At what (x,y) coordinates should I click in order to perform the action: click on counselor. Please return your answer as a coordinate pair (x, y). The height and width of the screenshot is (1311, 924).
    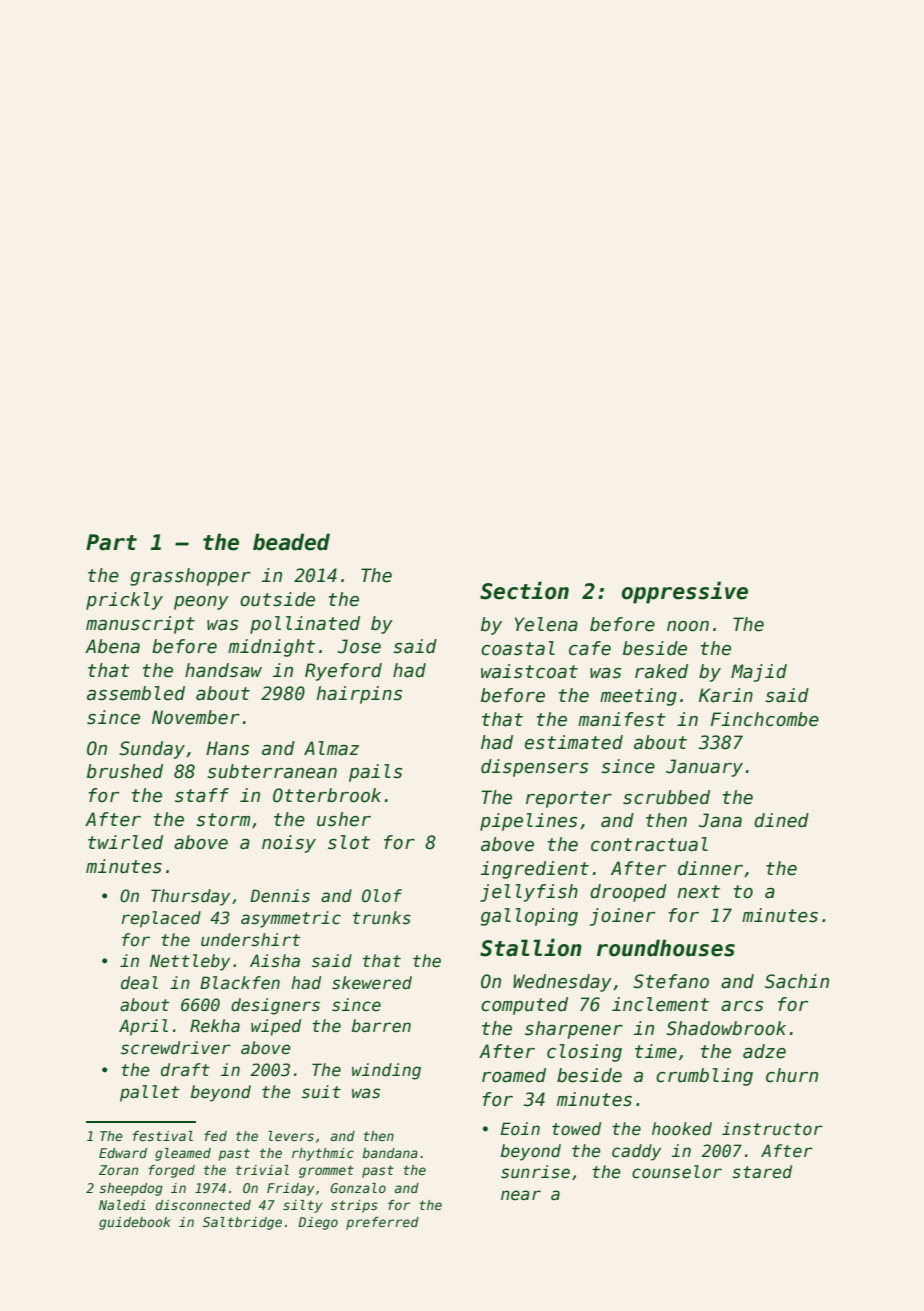
    Looking at the image, I should click on (677, 1172).
